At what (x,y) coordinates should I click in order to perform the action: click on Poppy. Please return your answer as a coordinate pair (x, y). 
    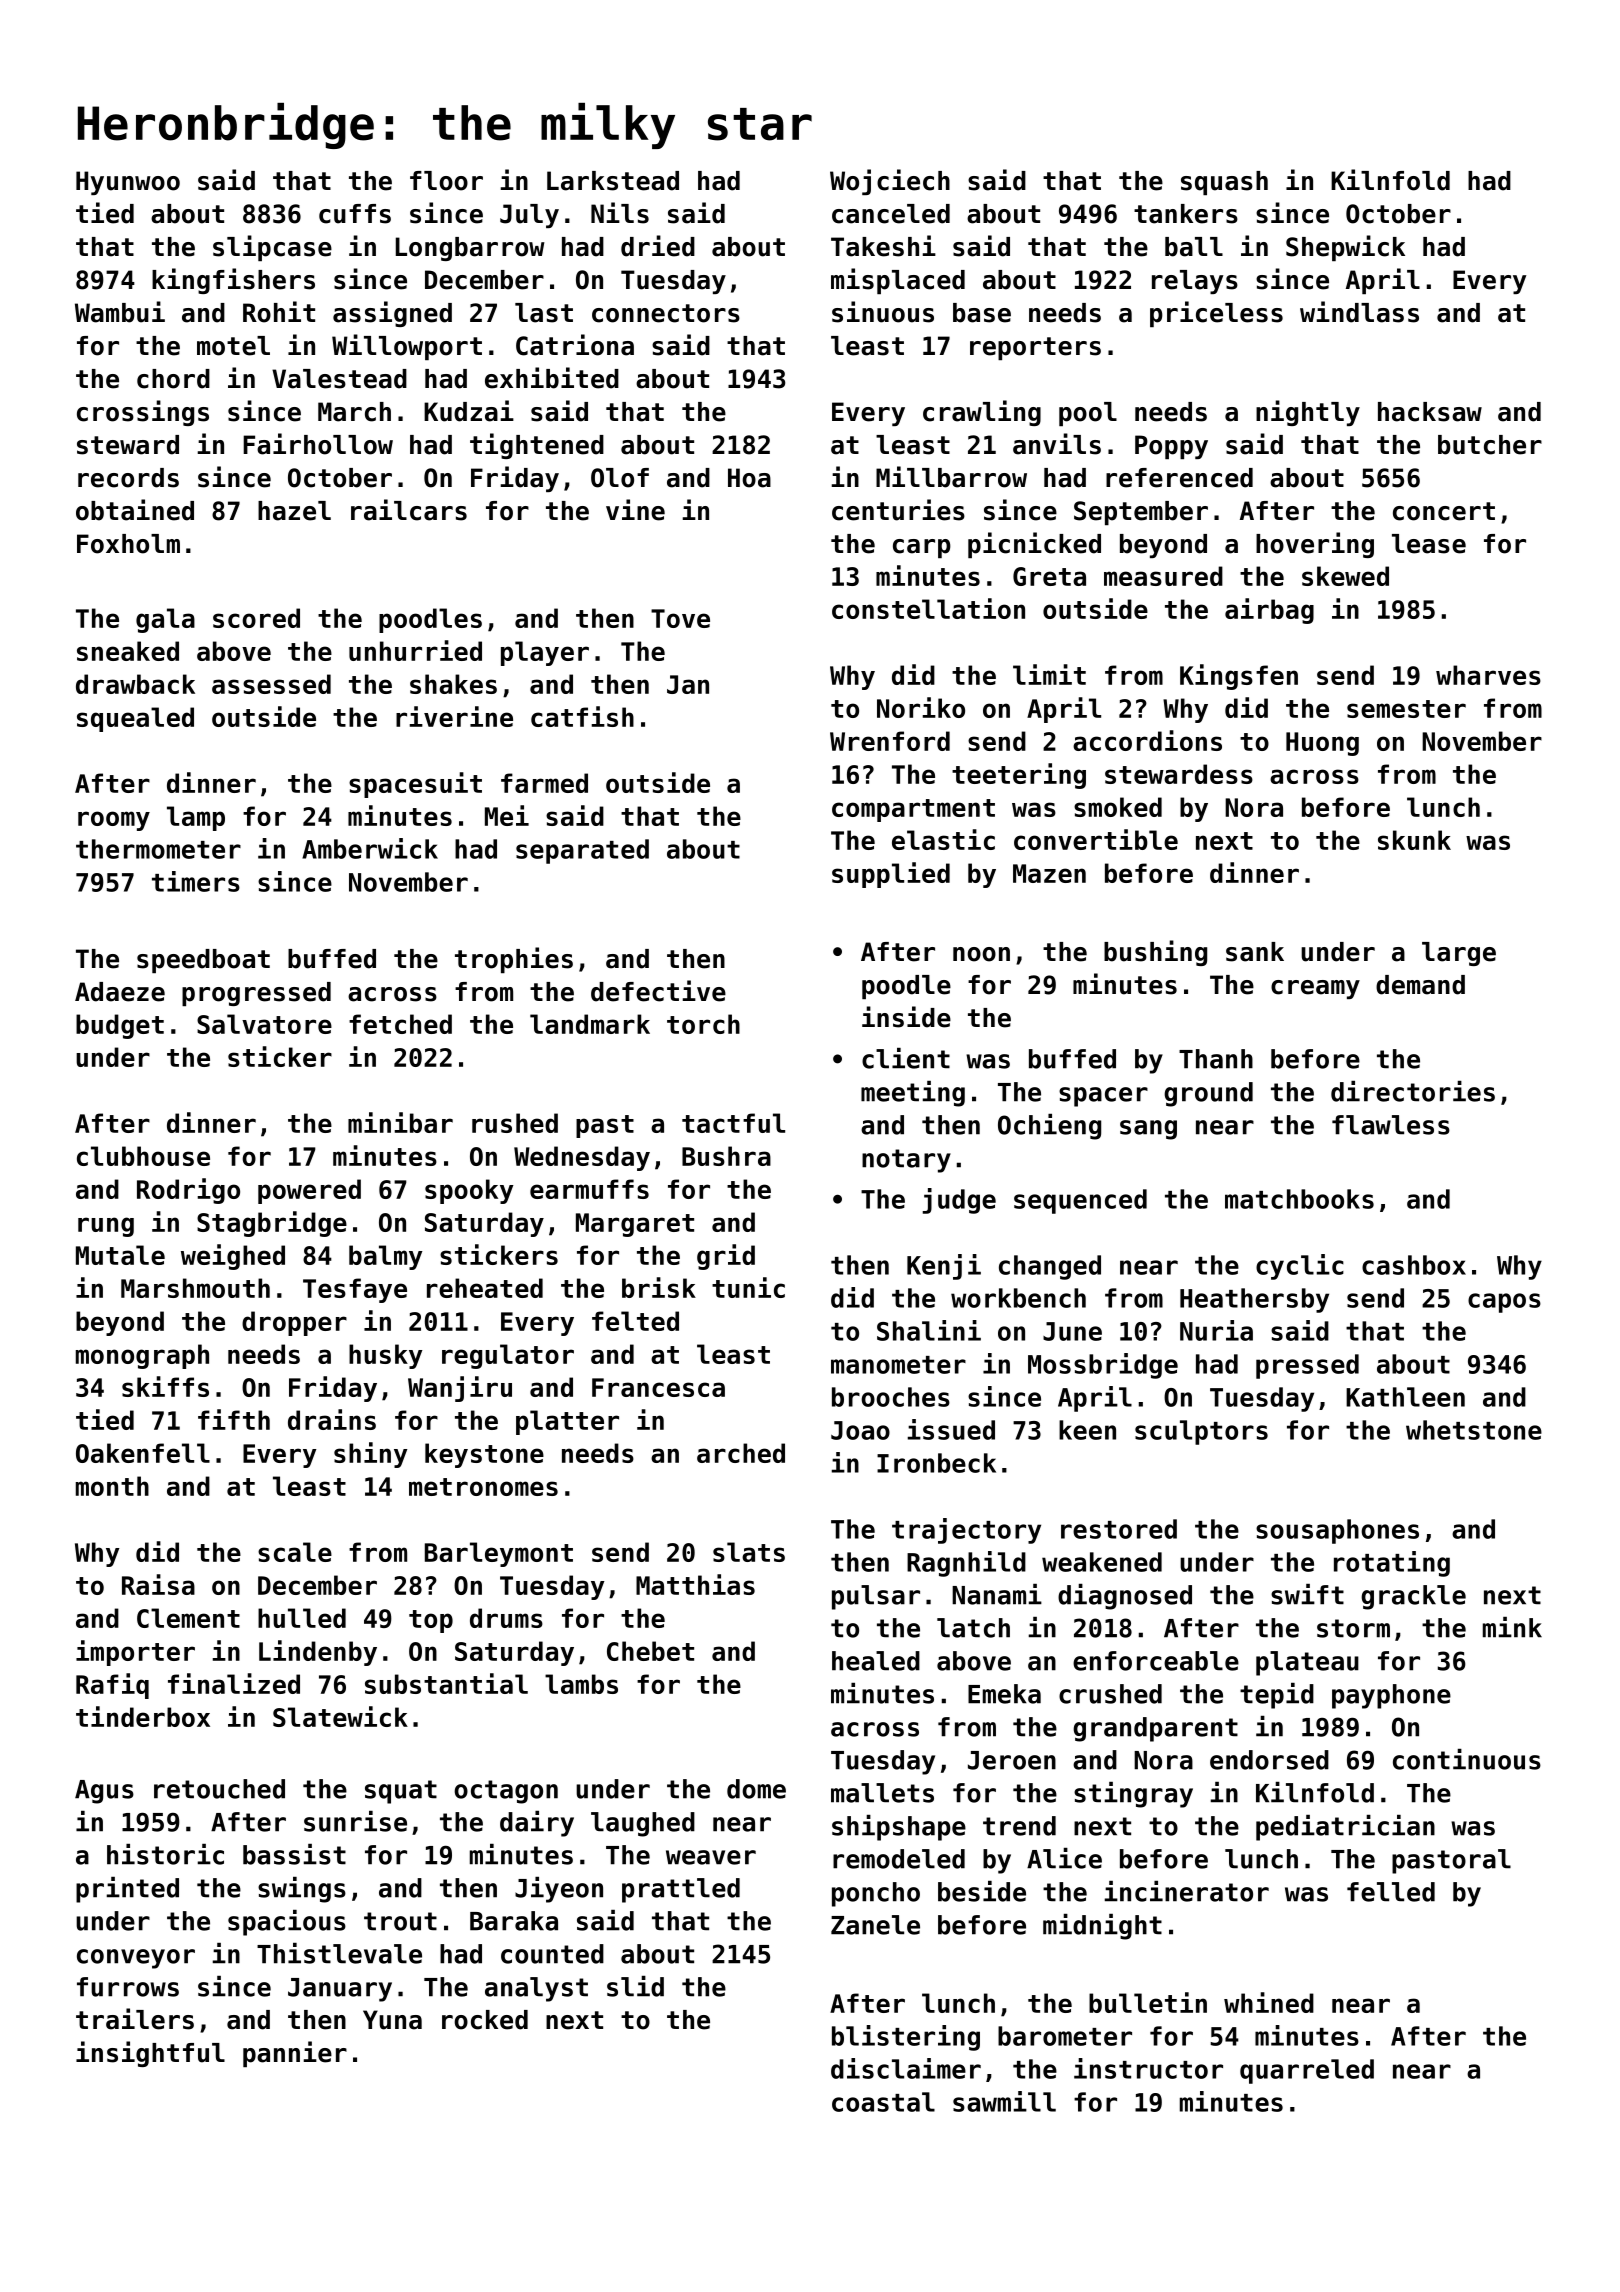
    Looking at the image, I should click on (1171, 447).
